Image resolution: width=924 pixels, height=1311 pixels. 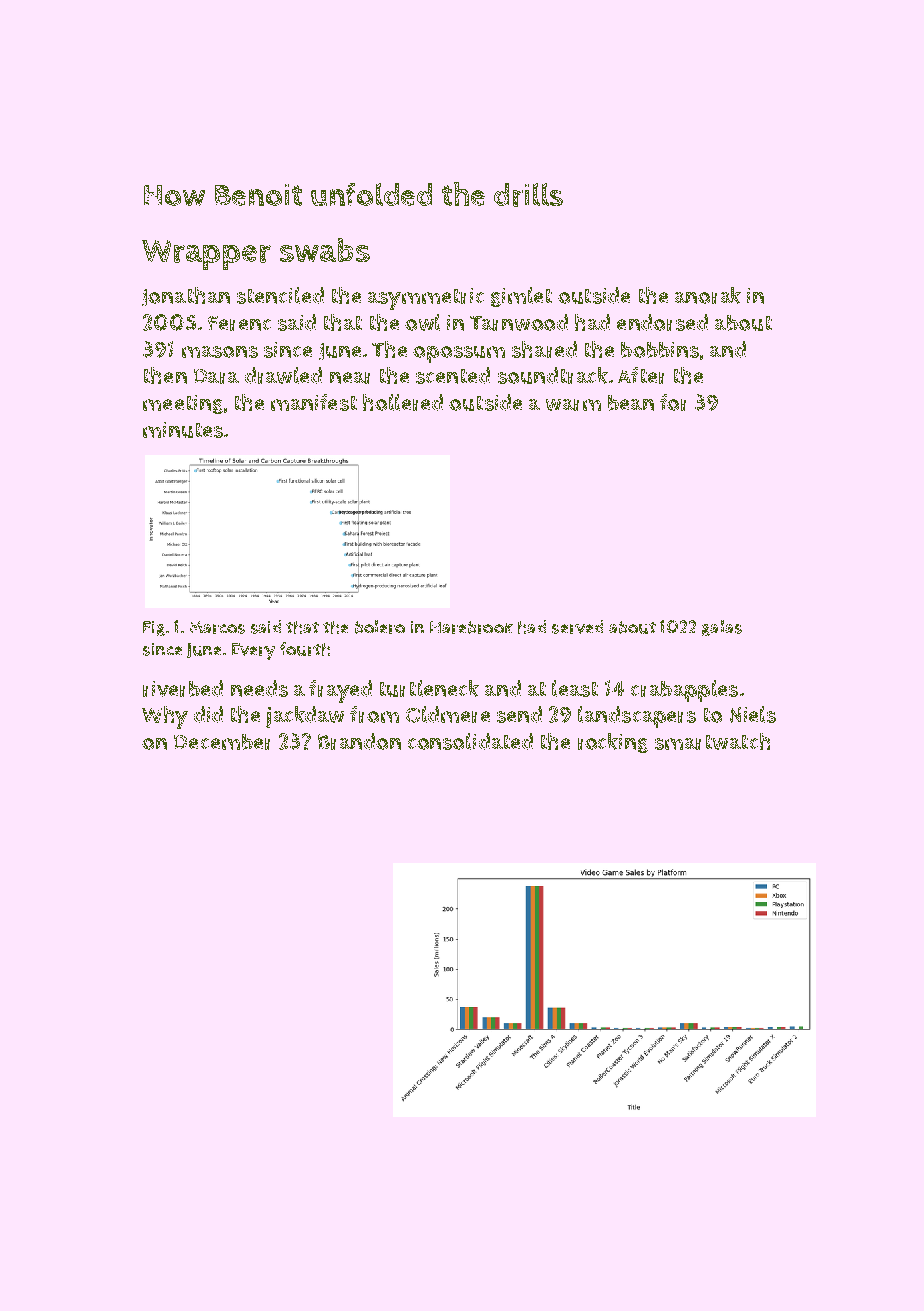 What do you see at coordinates (253, 651) in the page?
I see `Every` at bounding box center [253, 651].
